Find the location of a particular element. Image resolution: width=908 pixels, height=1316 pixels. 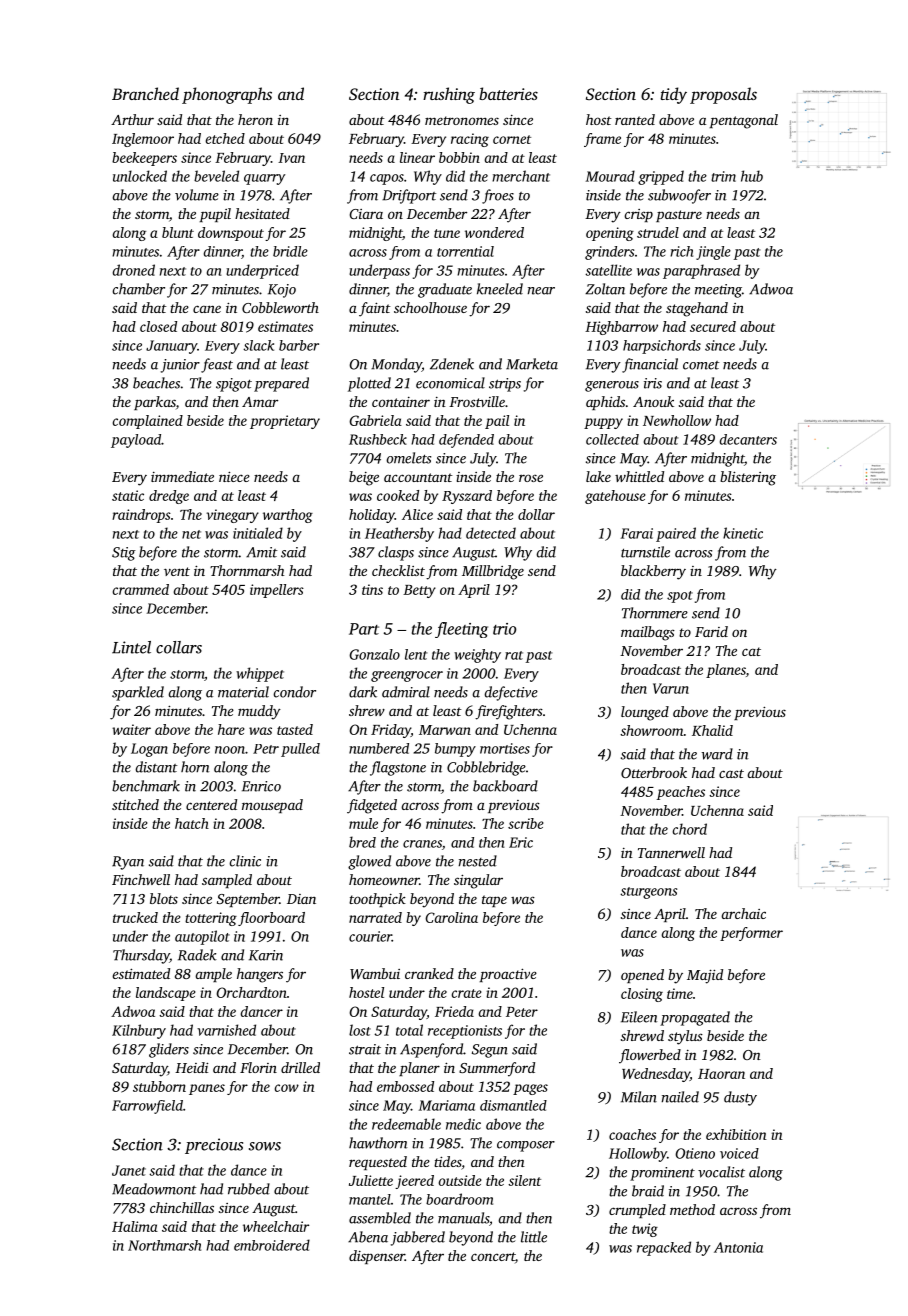

flagstone is located at coordinates (398, 768).
